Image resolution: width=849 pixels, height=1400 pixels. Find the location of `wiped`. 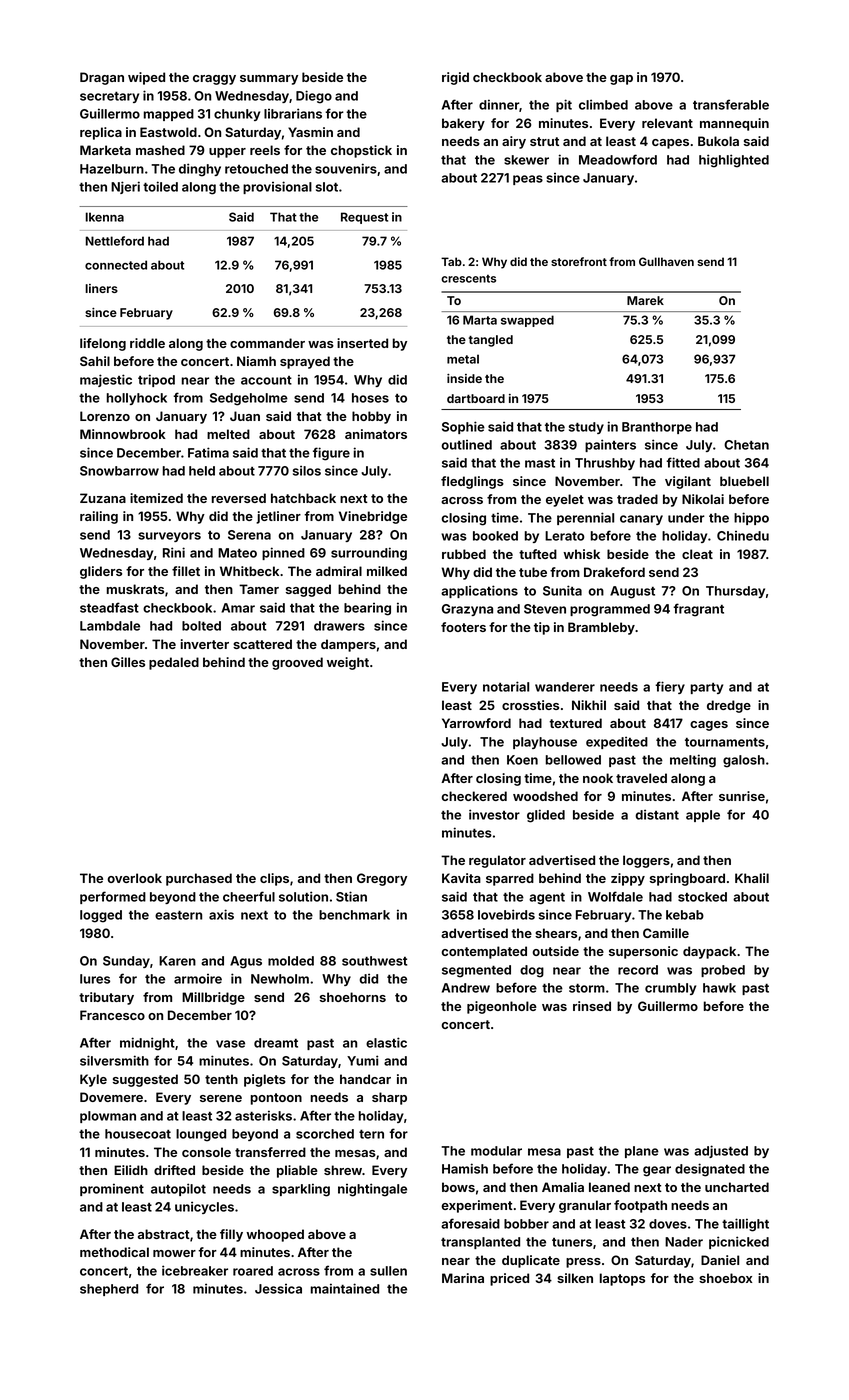

wiped is located at coordinates (146, 78).
